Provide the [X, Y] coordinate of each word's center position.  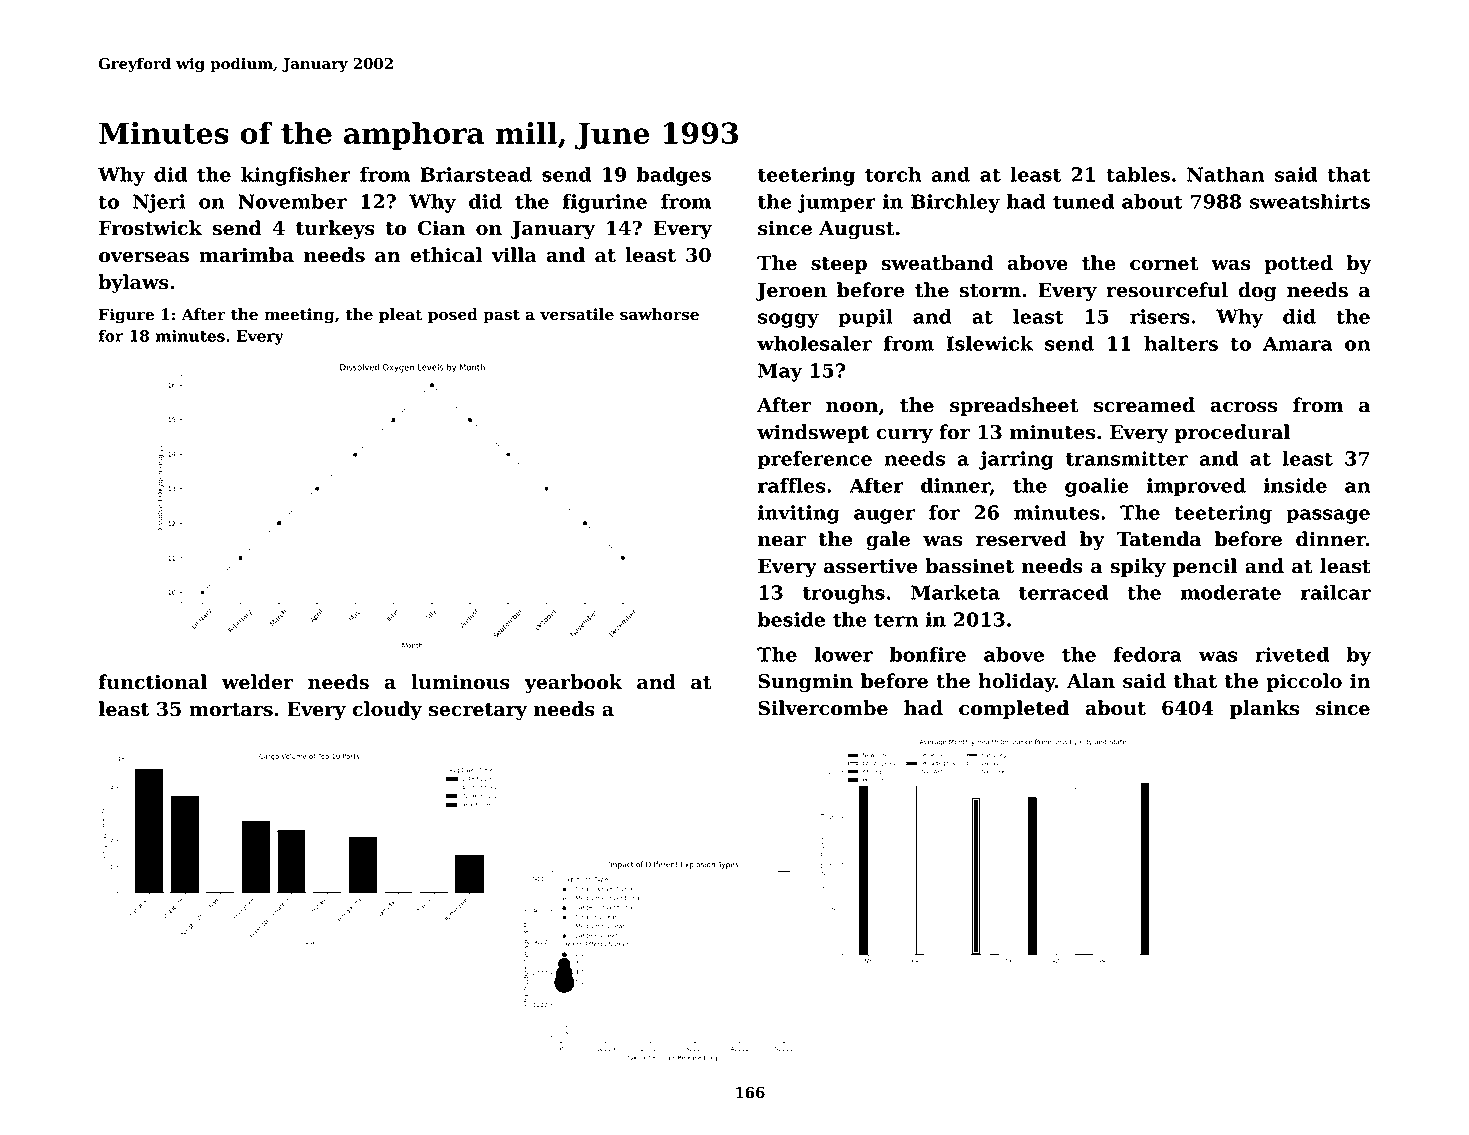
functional [153, 682]
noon [852, 407]
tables [1138, 174]
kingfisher [296, 176]
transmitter [1127, 458]
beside [791, 619]
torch [893, 174]
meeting [299, 316]
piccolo [1304, 682]
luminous [460, 682]
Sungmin [805, 682]
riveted [1292, 654]
